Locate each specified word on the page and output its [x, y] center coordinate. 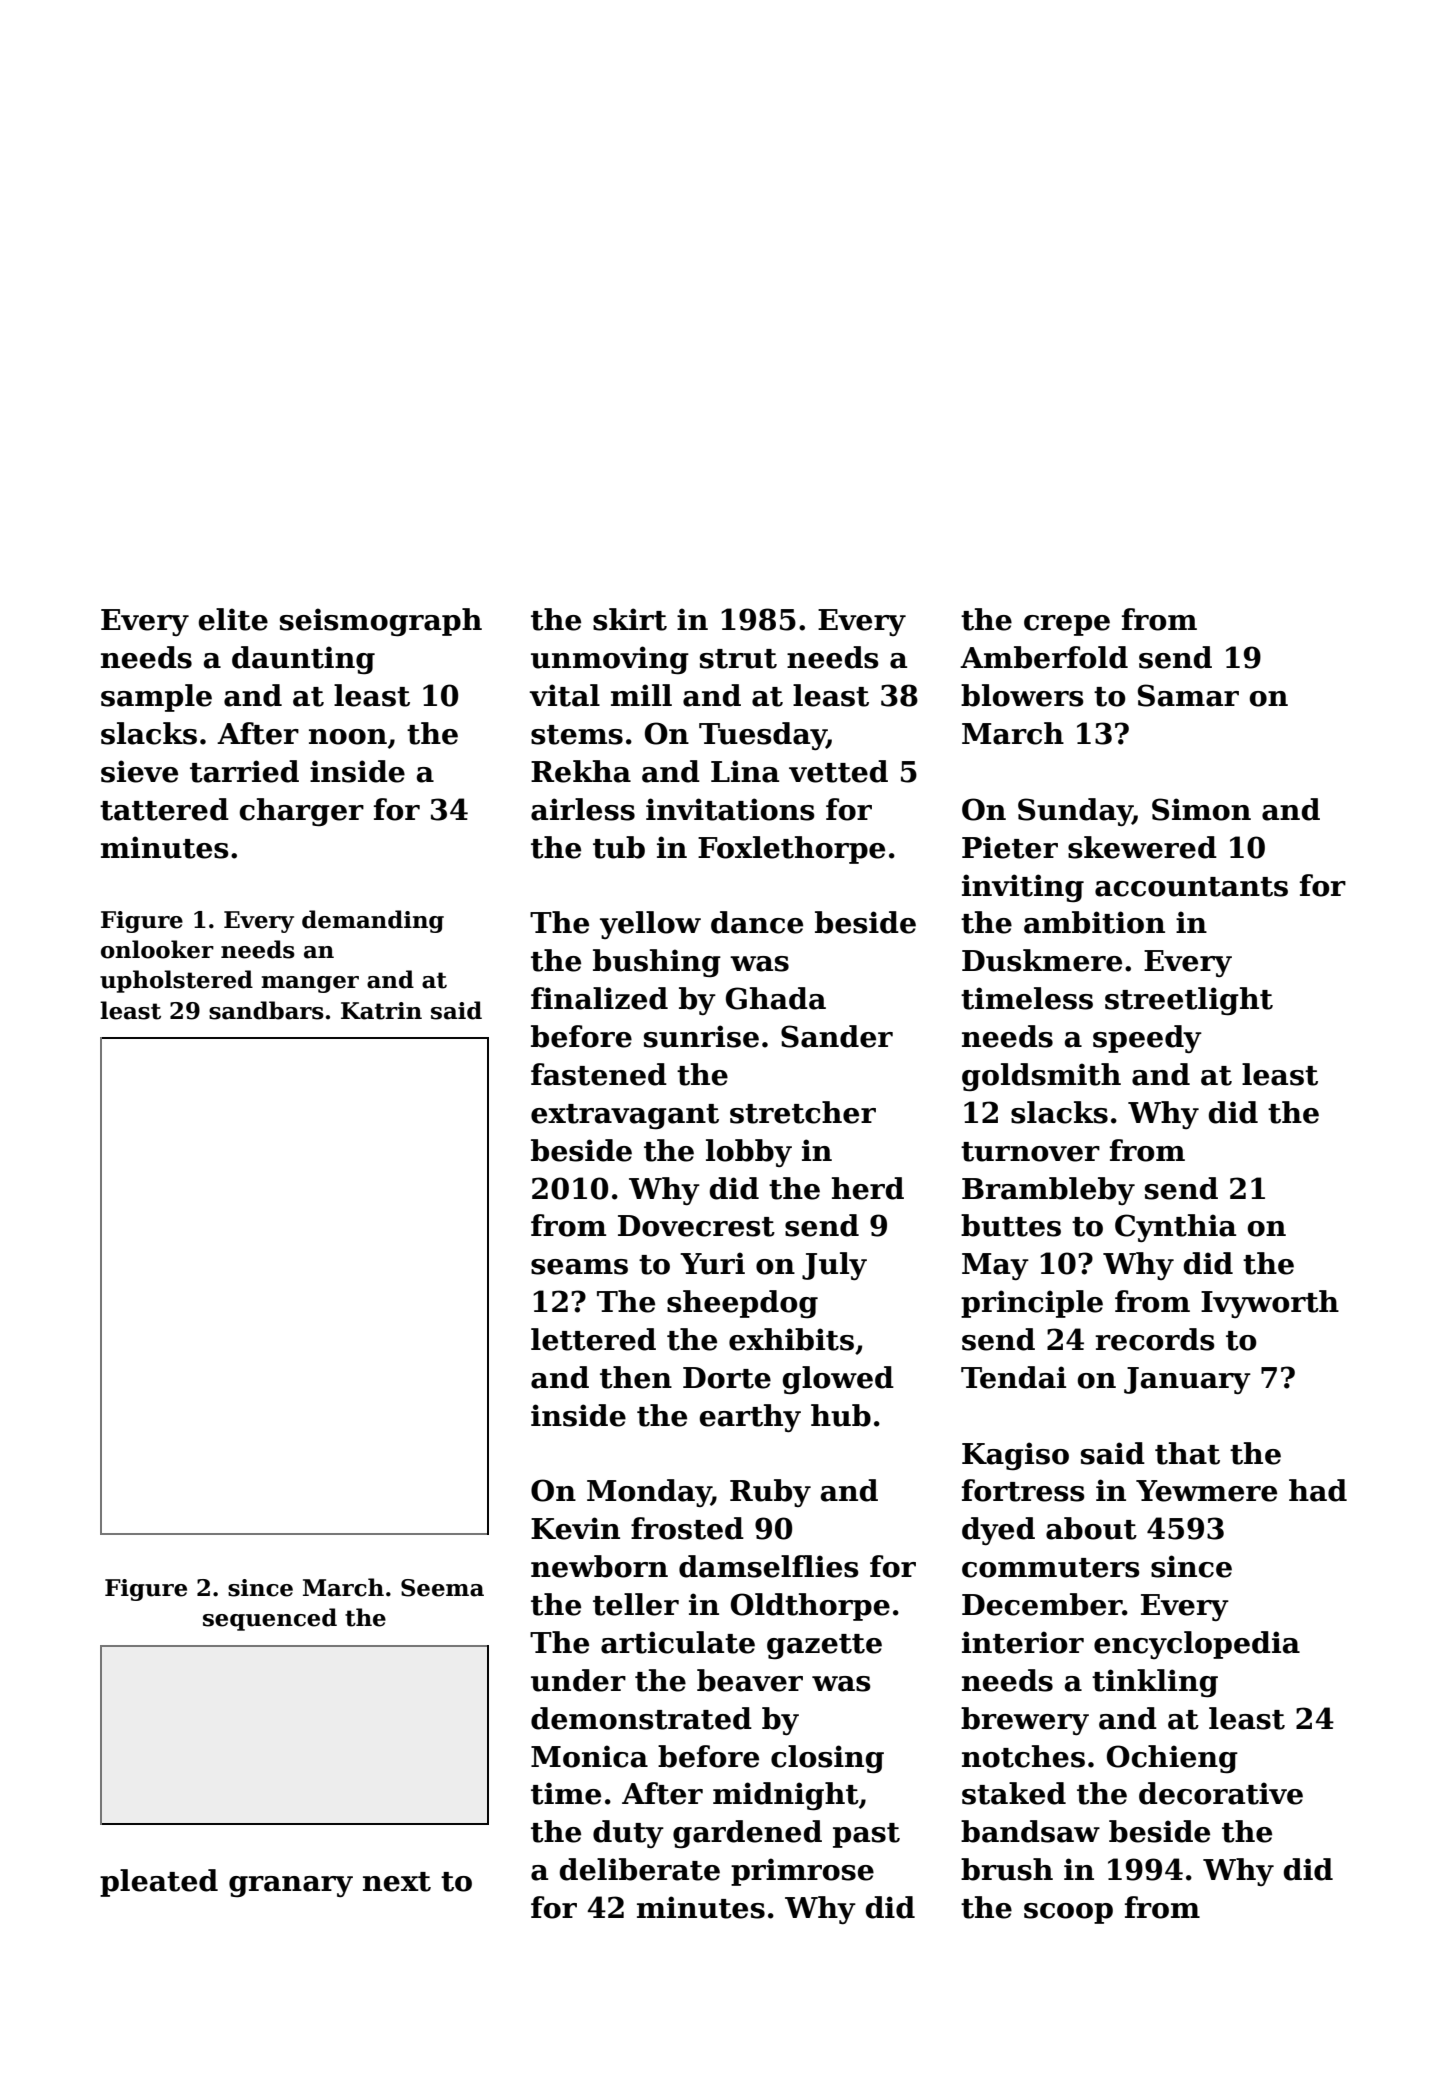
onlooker [157, 949]
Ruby [770, 1493]
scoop [1068, 1913]
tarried [244, 771]
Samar [1188, 695]
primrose [802, 1872]
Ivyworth [1270, 1304]
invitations [730, 809]
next [397, 1882]
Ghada [776, 998]
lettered [593, 1339]
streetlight [1189, 1001]
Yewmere [1206, 1491]
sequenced [270, 1619]
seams [579, 1267]
